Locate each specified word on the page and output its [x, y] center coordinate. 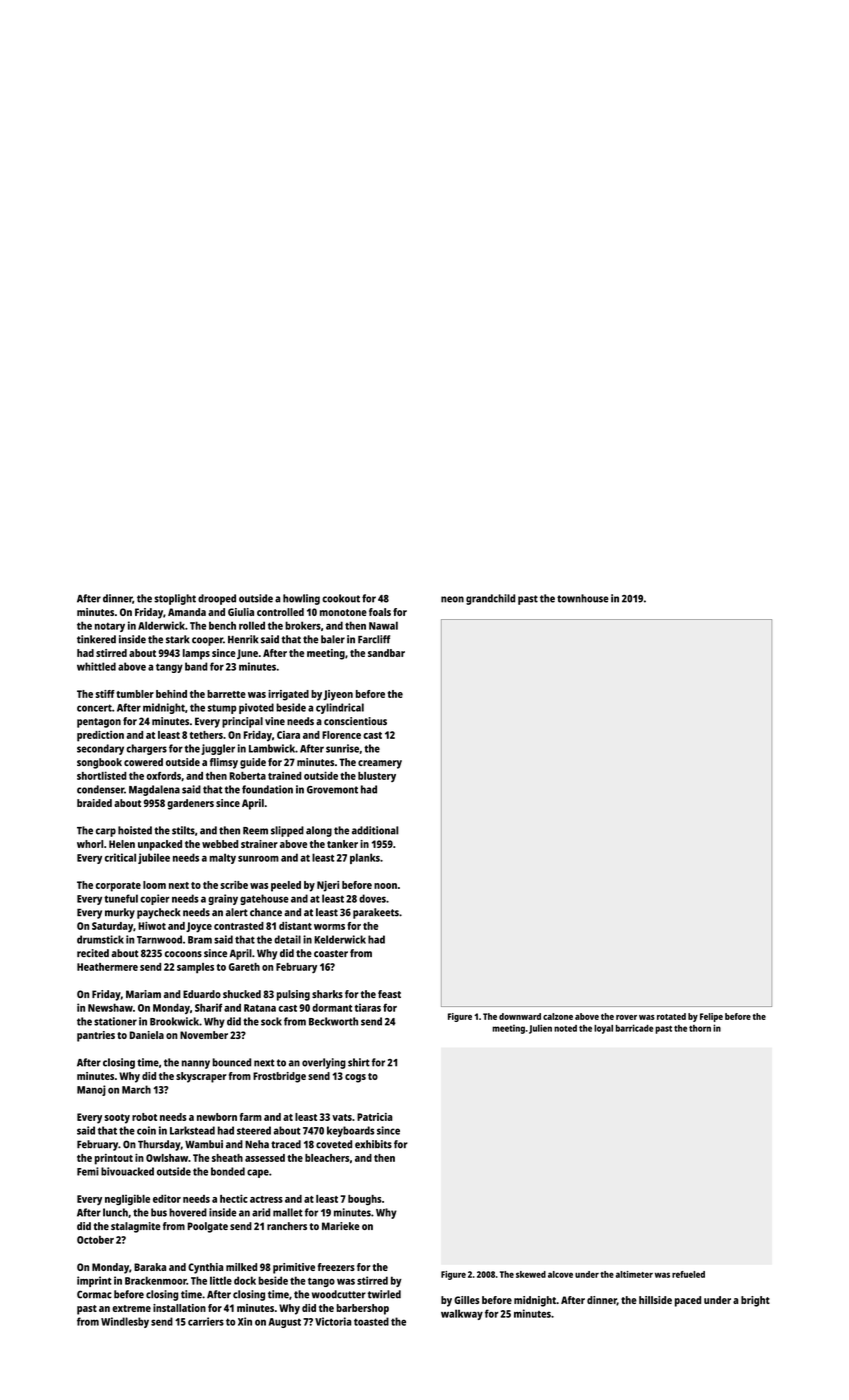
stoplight [175, 599]
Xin [245, 1321]
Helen [122, 844]
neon [452, 599]
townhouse [583, 598]
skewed [531, 1274]
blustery [377, 777]
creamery [380, 764]
